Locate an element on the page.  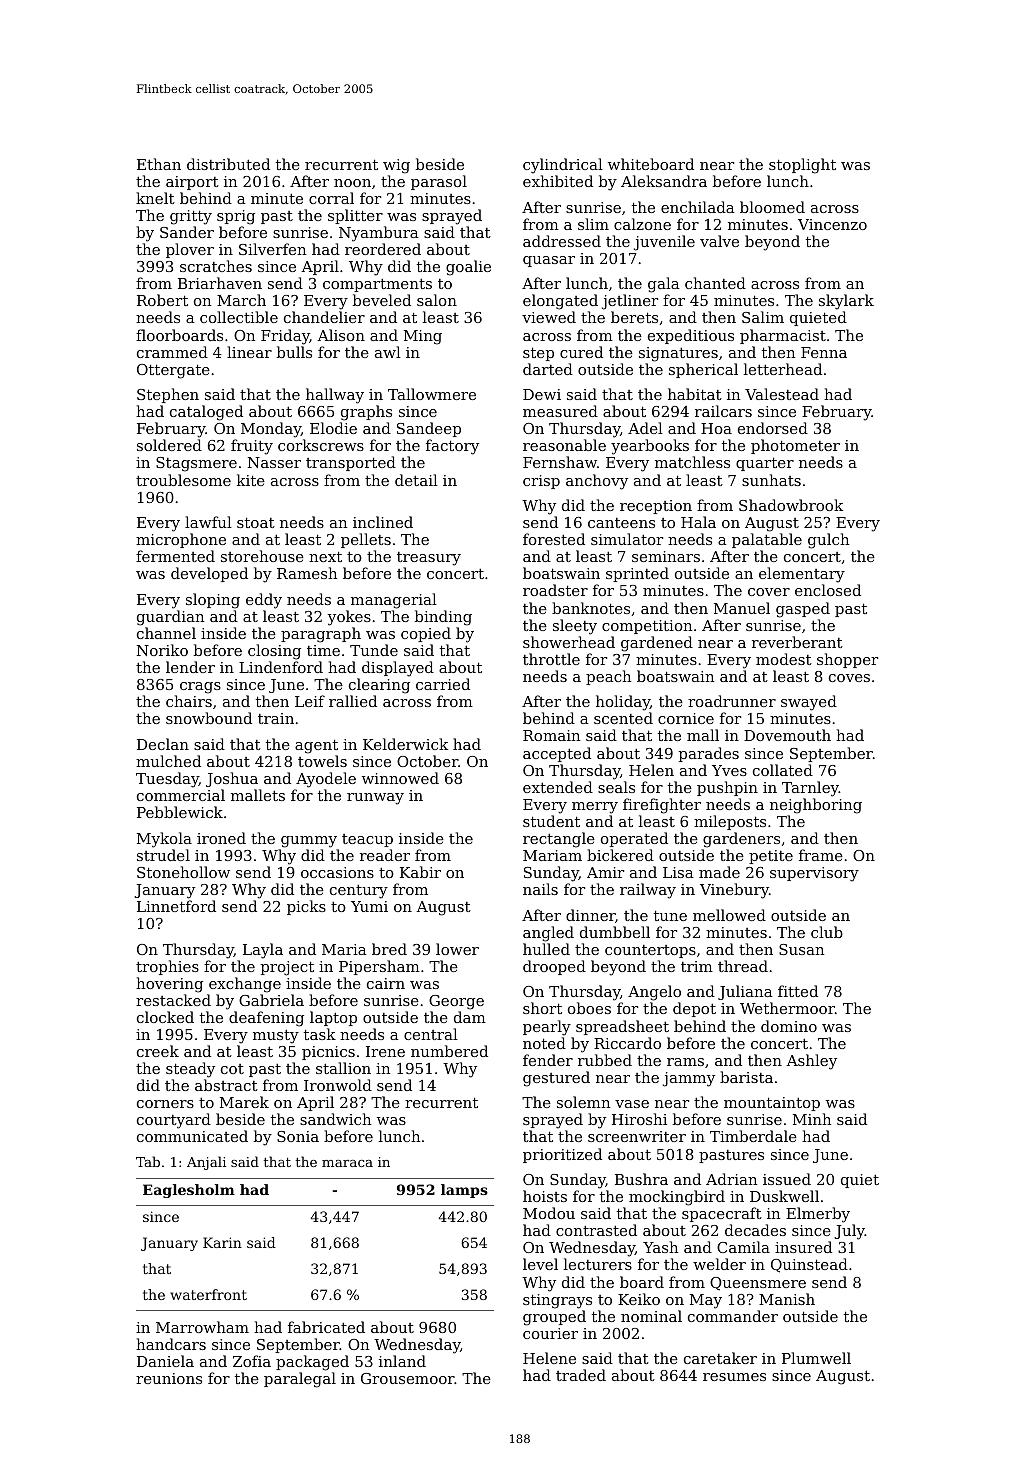
banknotes is located at coordinates (591, 608).
